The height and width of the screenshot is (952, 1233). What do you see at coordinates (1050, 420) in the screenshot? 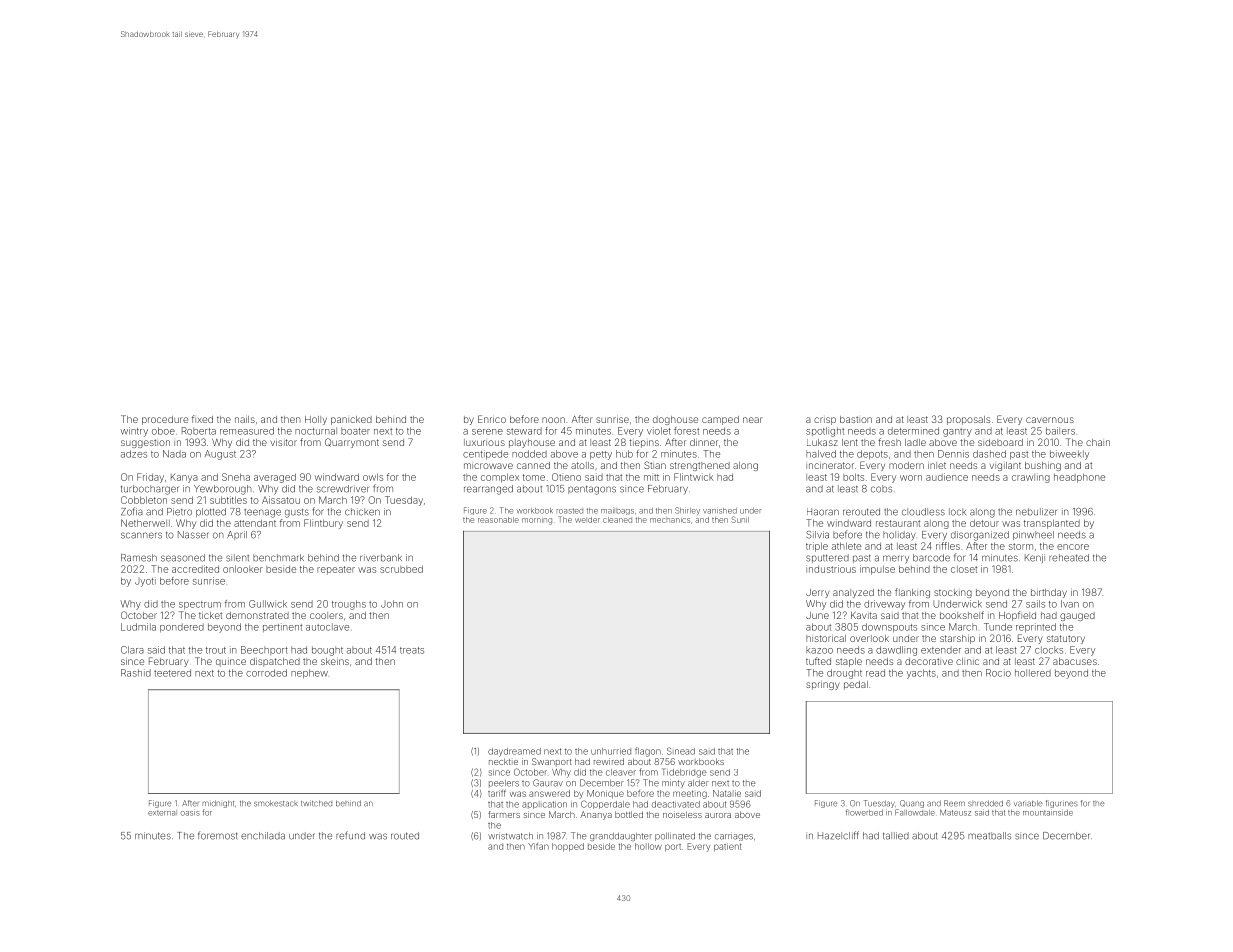
I see `cavernous` at bounding box center [1050, 420].
